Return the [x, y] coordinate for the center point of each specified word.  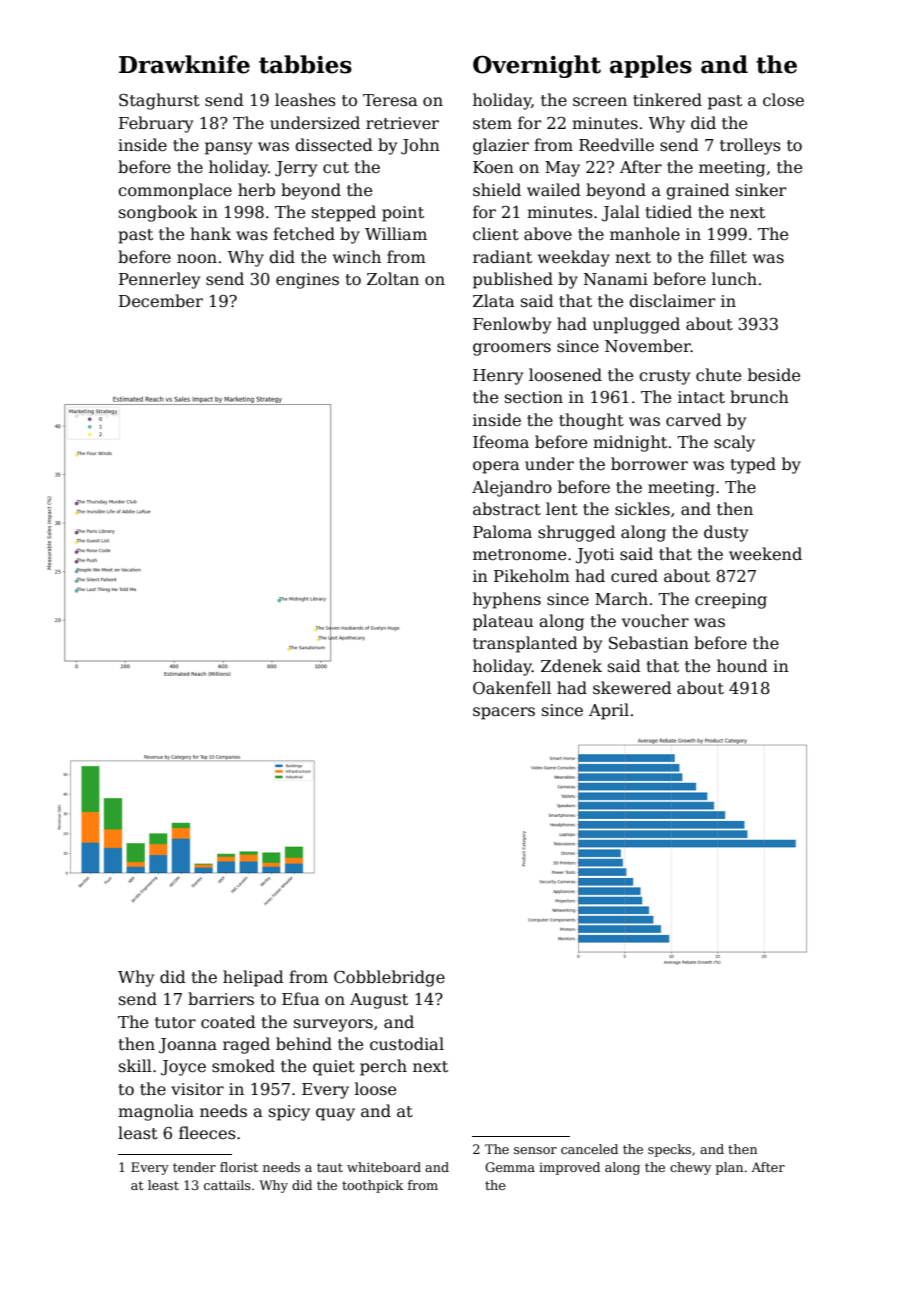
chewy [690, 1168]
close [783, 99]
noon [197, 258]
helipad [253, 978]
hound [742, 665]
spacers [504, 713]
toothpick [372, 1186]
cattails [227, 1185]
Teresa [390, 100]
